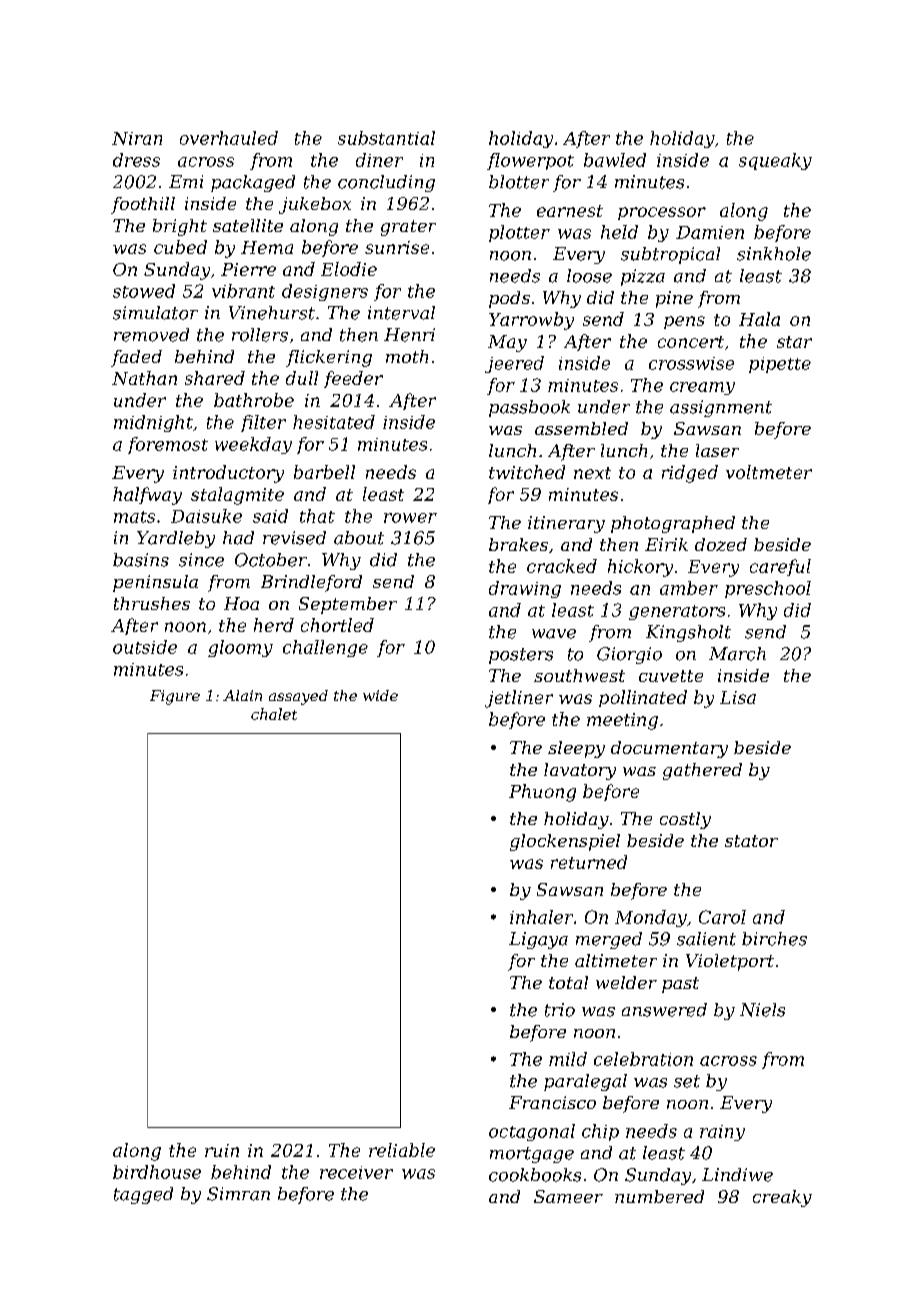  I want to click on dull, so click(302, 378).
